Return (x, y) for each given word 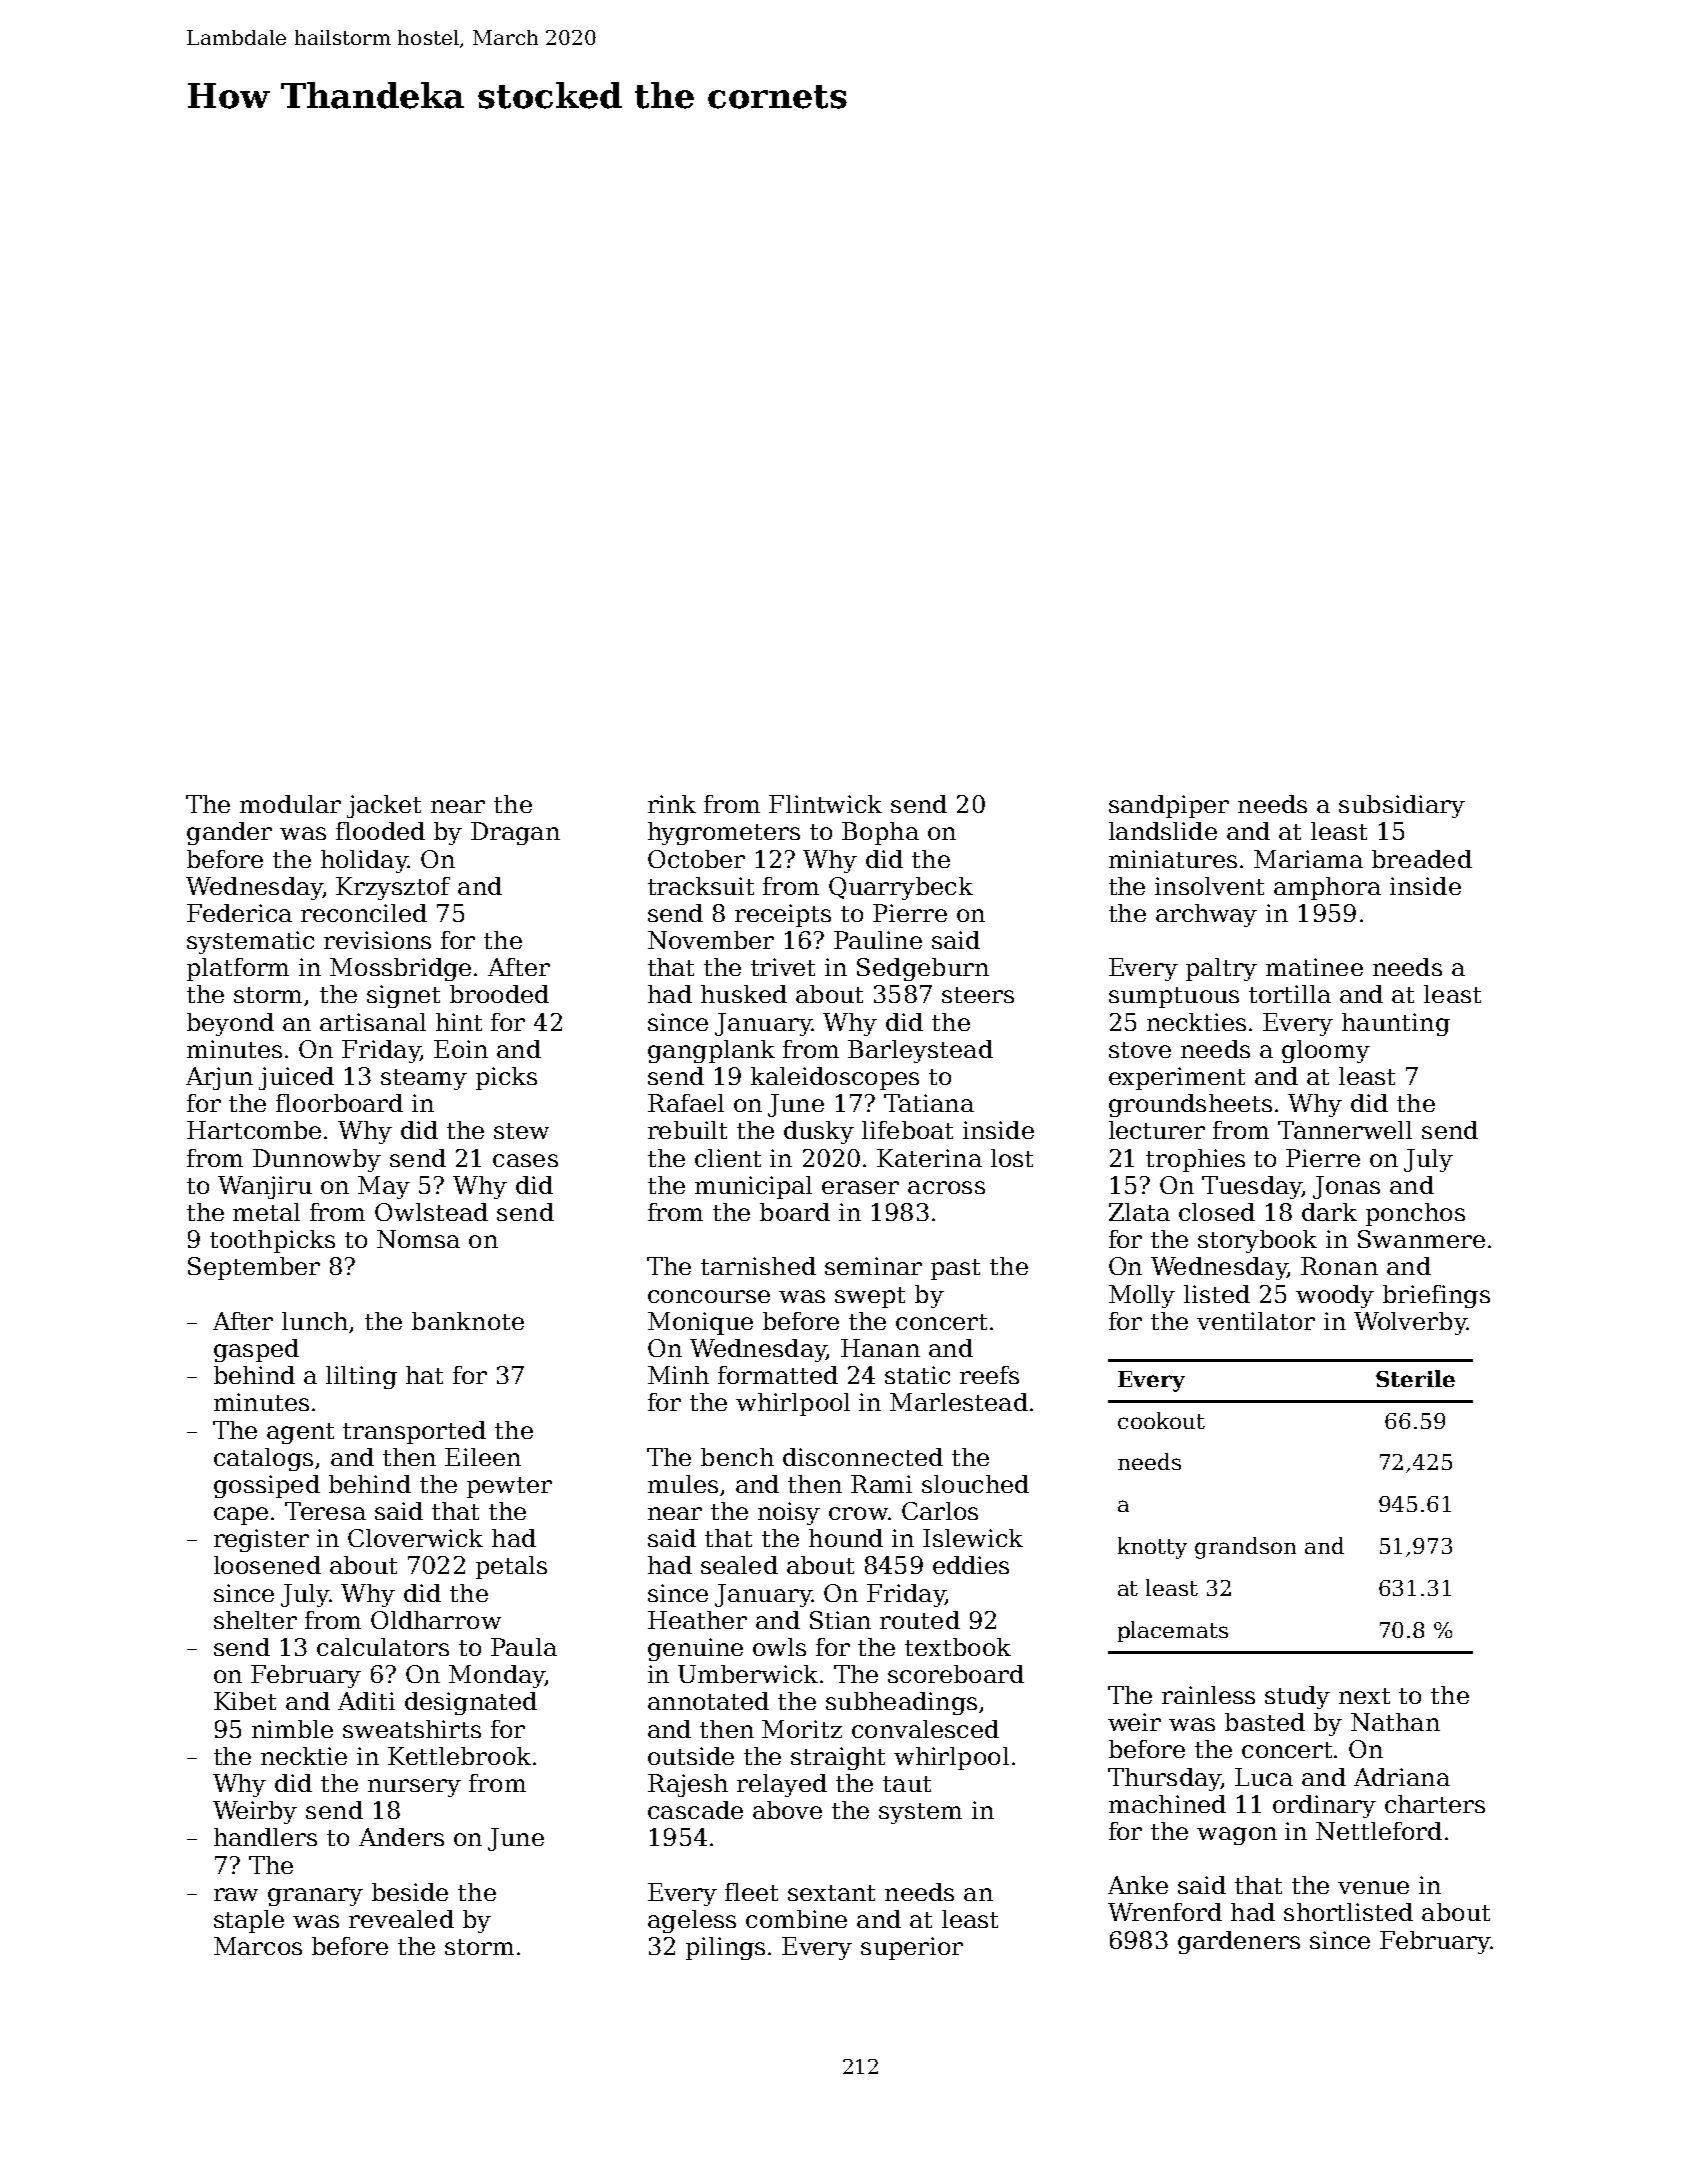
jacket (384, 806)
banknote (468, 1321)
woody (1335, 1296)
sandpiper (1169, 806)
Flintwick (825, 804)
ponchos (1415, 1214)
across (946, 1187)
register (261, 1540)
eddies (971, 1565)
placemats (1173, 1631)
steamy (424, 1079)
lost (1012, 1158)
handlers (265, 1837)
